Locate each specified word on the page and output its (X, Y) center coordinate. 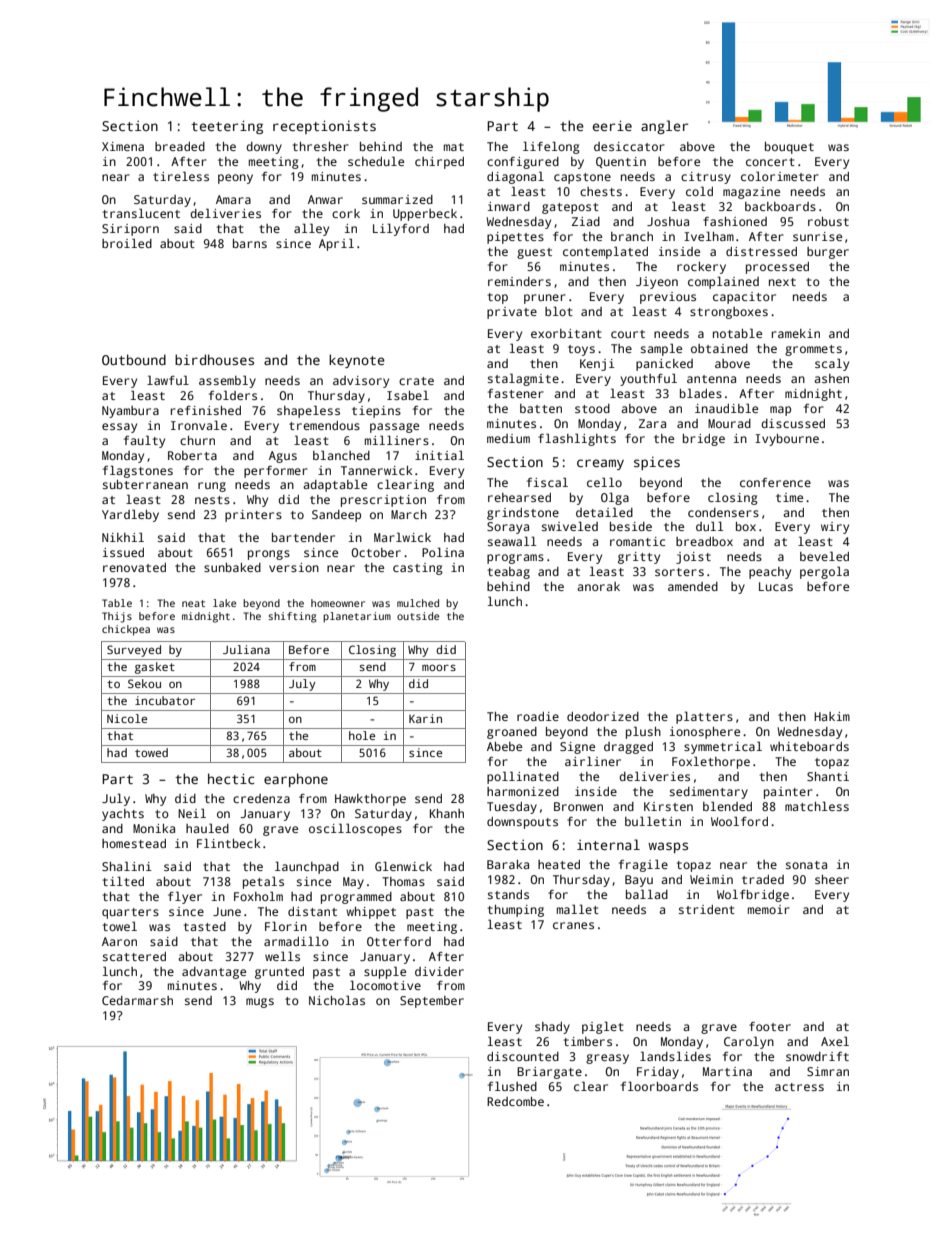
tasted (204, 926)
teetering (227, 127)
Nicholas (337, 1000)
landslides (675, 1056)
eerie (612, 125)
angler (664, 127)
